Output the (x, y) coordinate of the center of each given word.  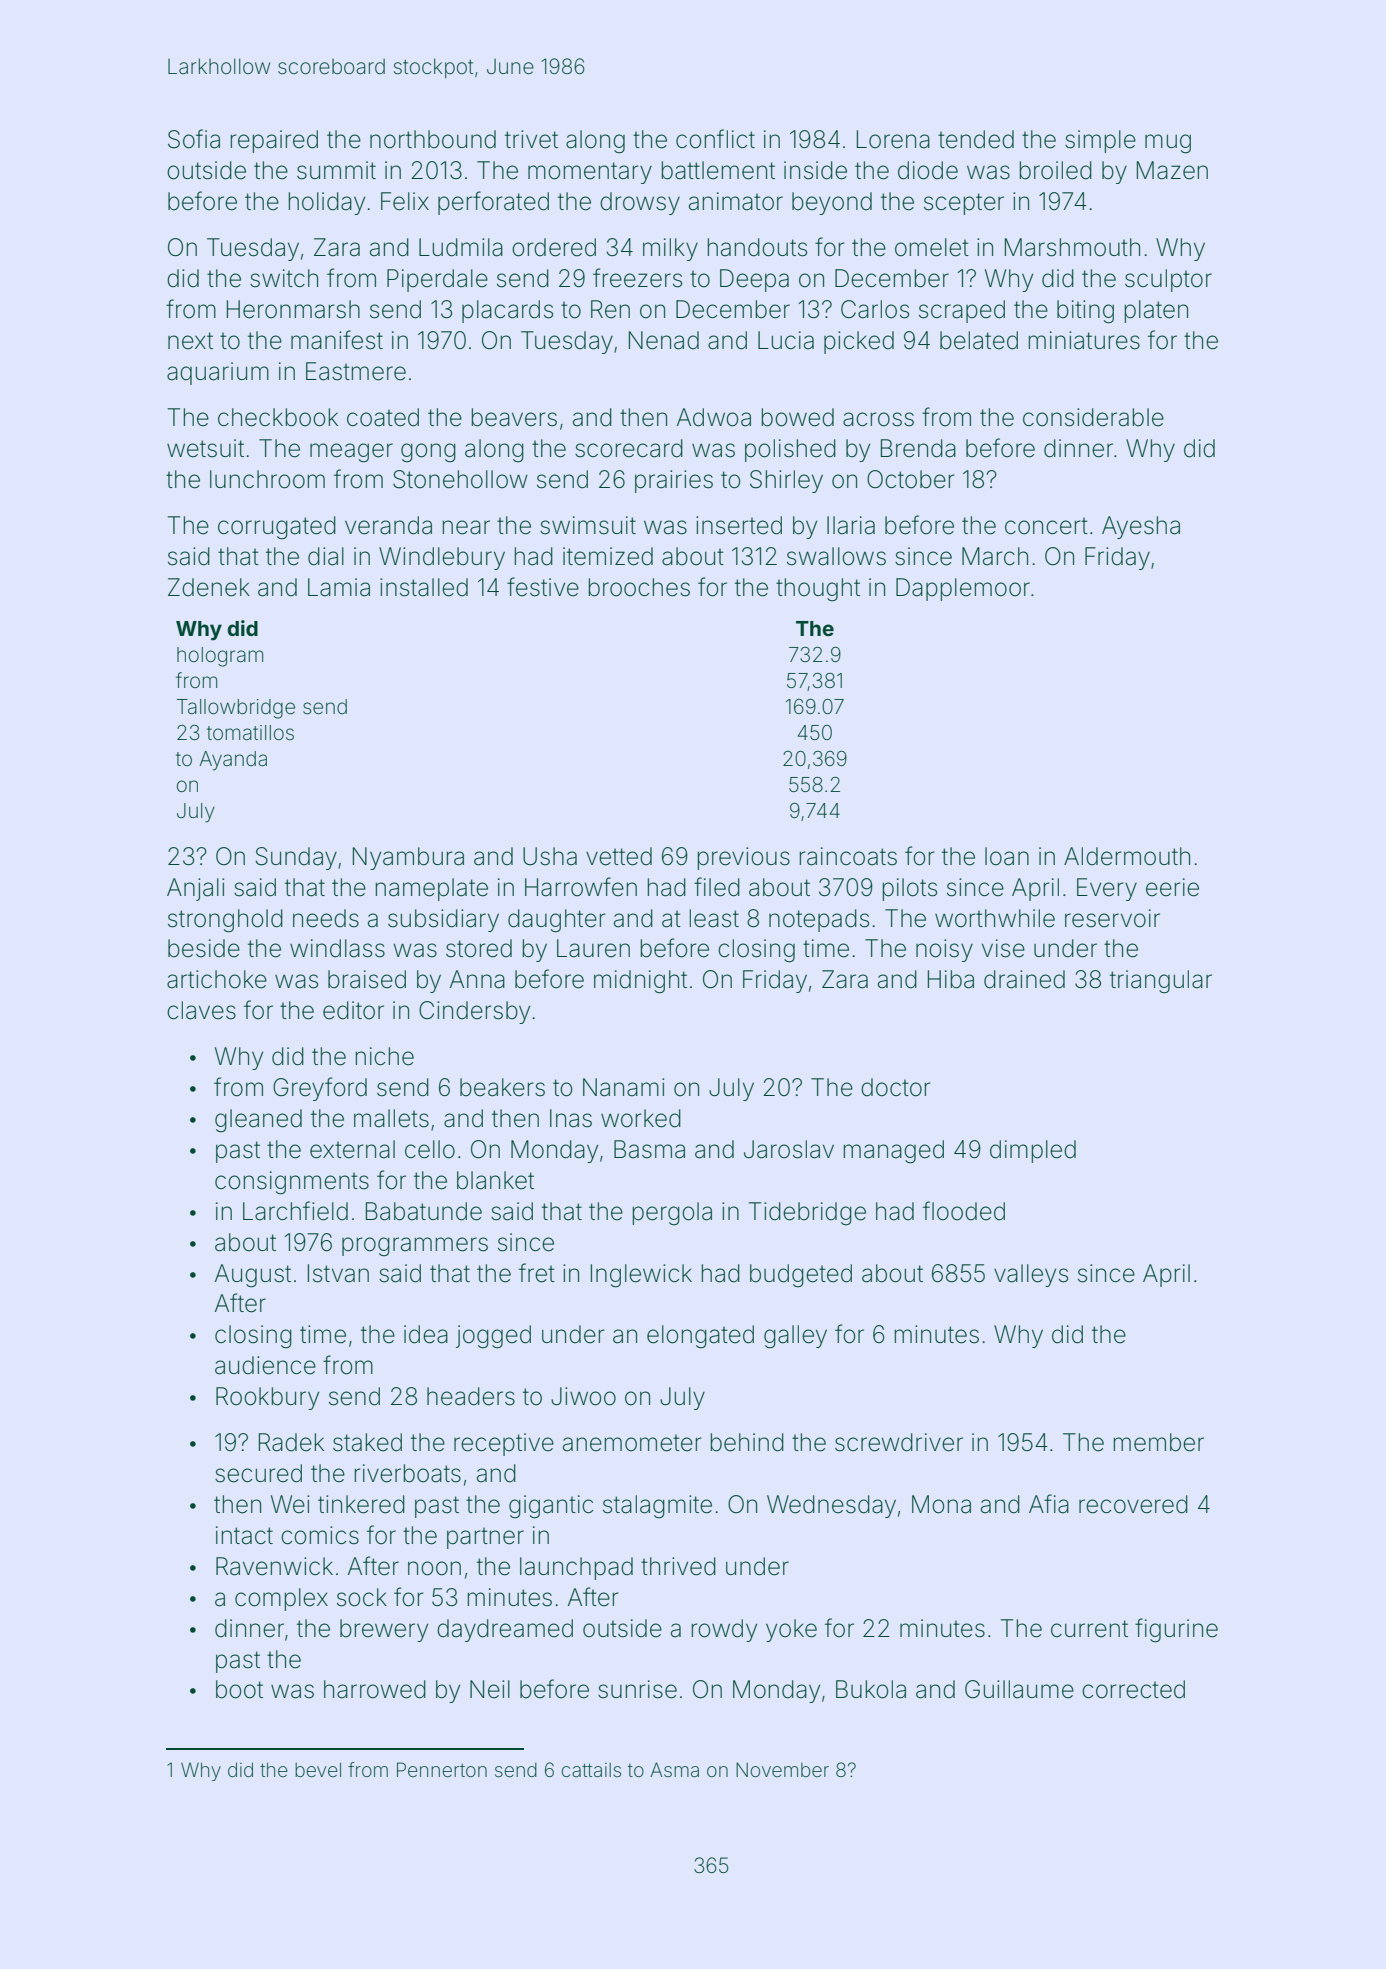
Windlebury (442, 558)
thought (818, 590)
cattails (591, 1770)
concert (1046, 526)
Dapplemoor (963, 589)
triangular (1161, 982)
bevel (318, 1770)
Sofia (194, 139)
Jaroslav (789, 1149)
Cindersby (474, 1012)
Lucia (786, 340)
